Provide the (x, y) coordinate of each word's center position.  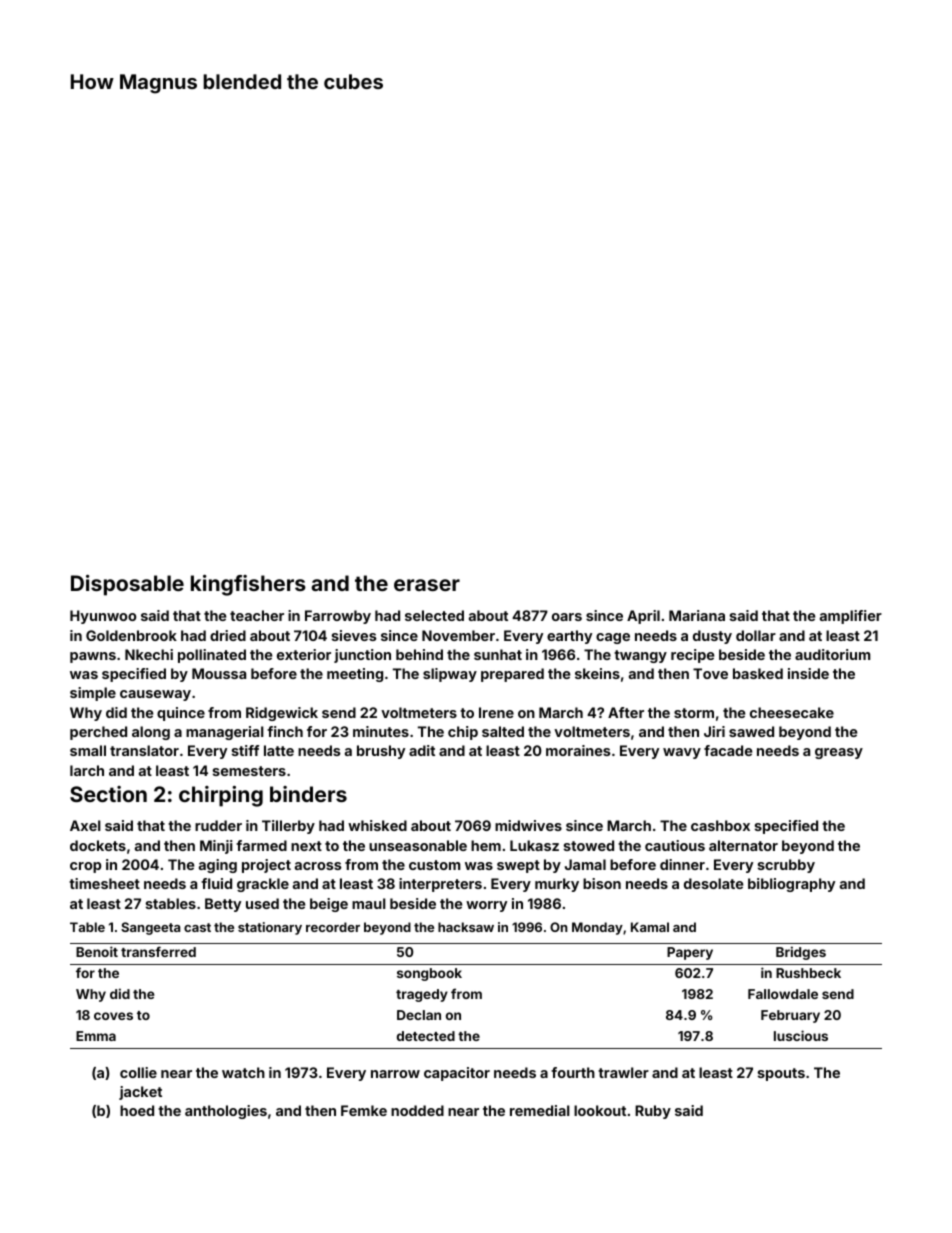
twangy (640, 656)
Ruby (653, 1112)
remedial (540, 1110)
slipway (450, 675)
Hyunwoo (103, 617)
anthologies (226, 1112)
